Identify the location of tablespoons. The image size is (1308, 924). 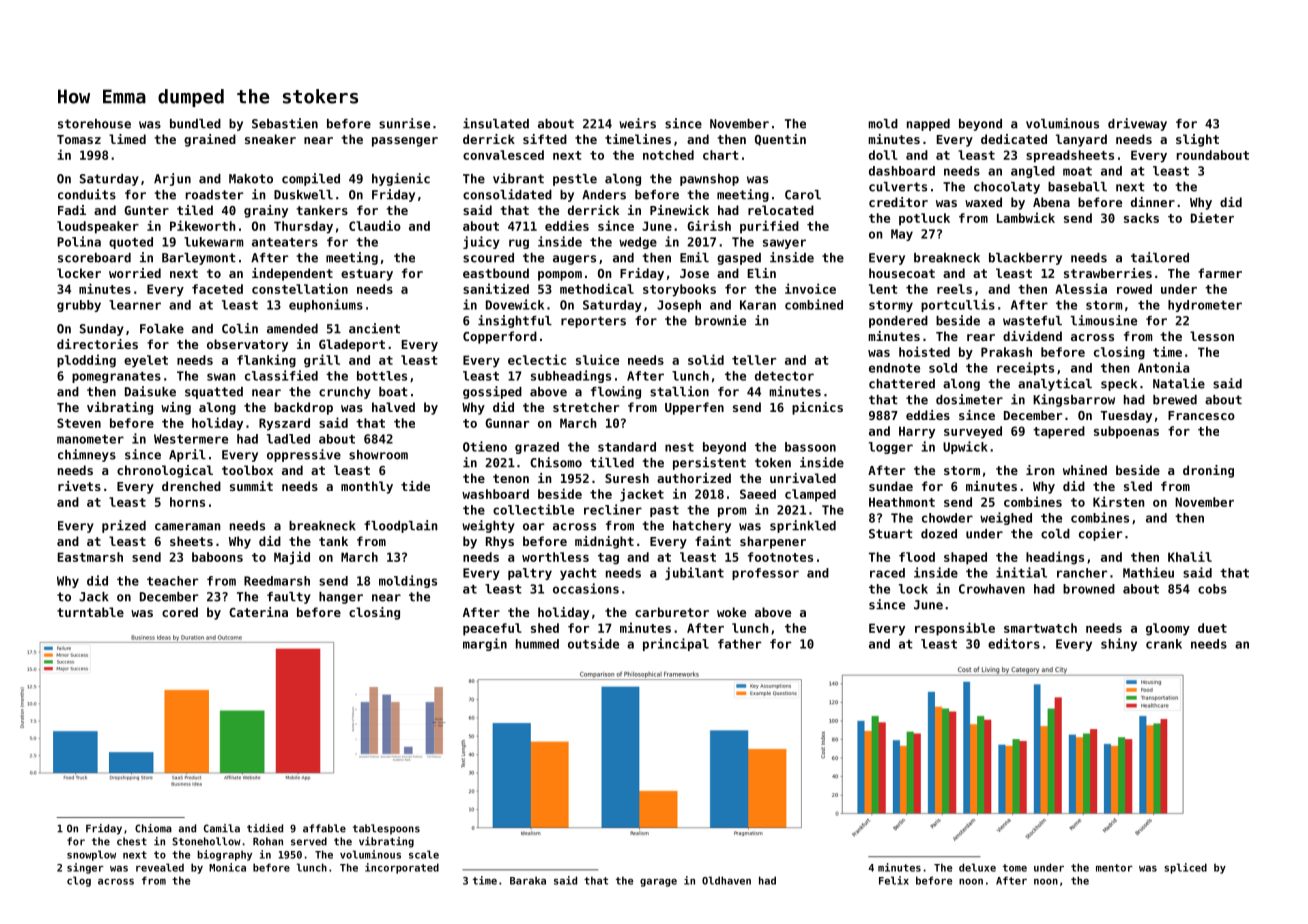
(386, 829).
